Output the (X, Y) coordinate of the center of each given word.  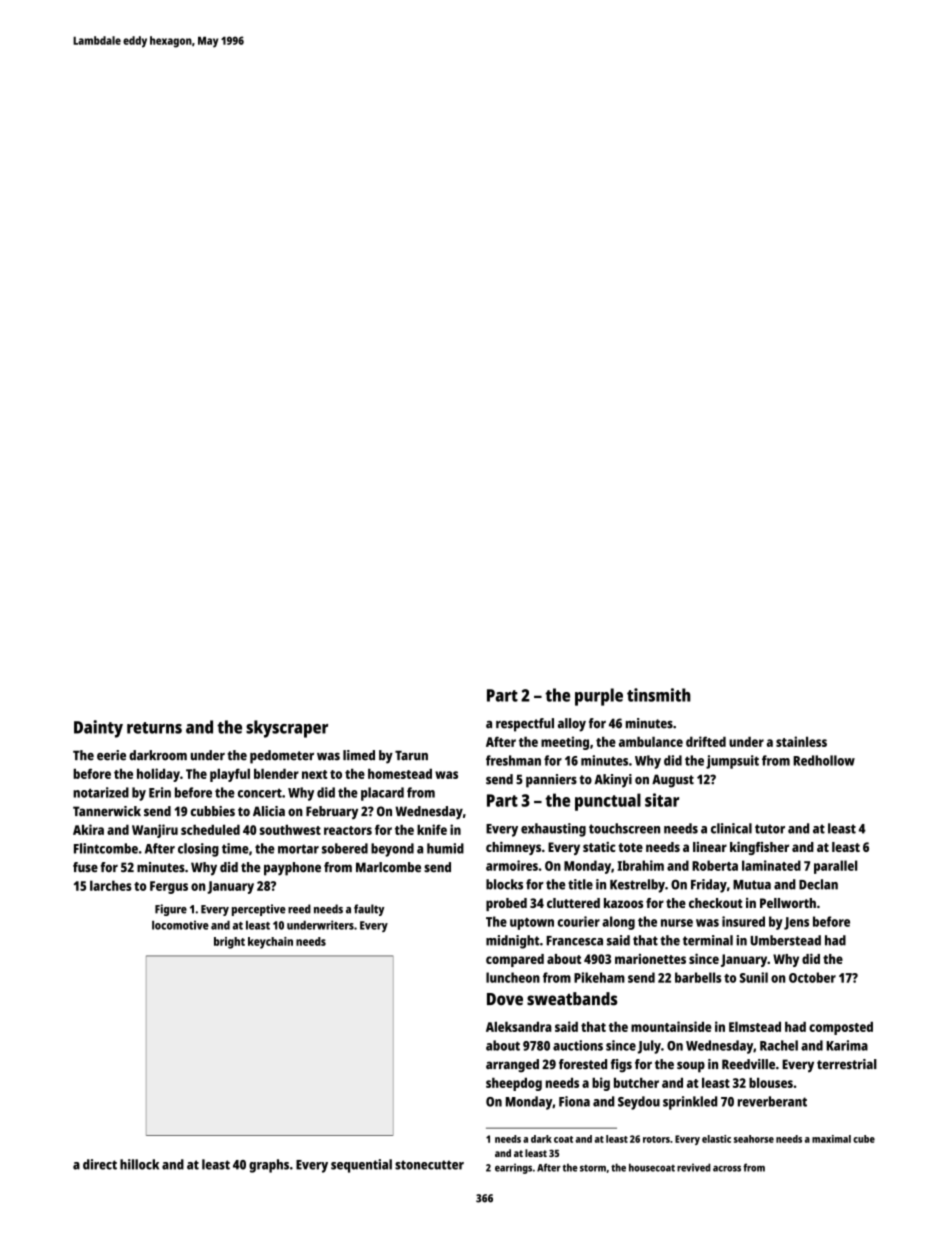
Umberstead (785, 940)
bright (229, 943)
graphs (269, 1166)
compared (515, 960)
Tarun (411, 755)
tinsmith (659, 695)
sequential (361, 1166)
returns (154, 728)
